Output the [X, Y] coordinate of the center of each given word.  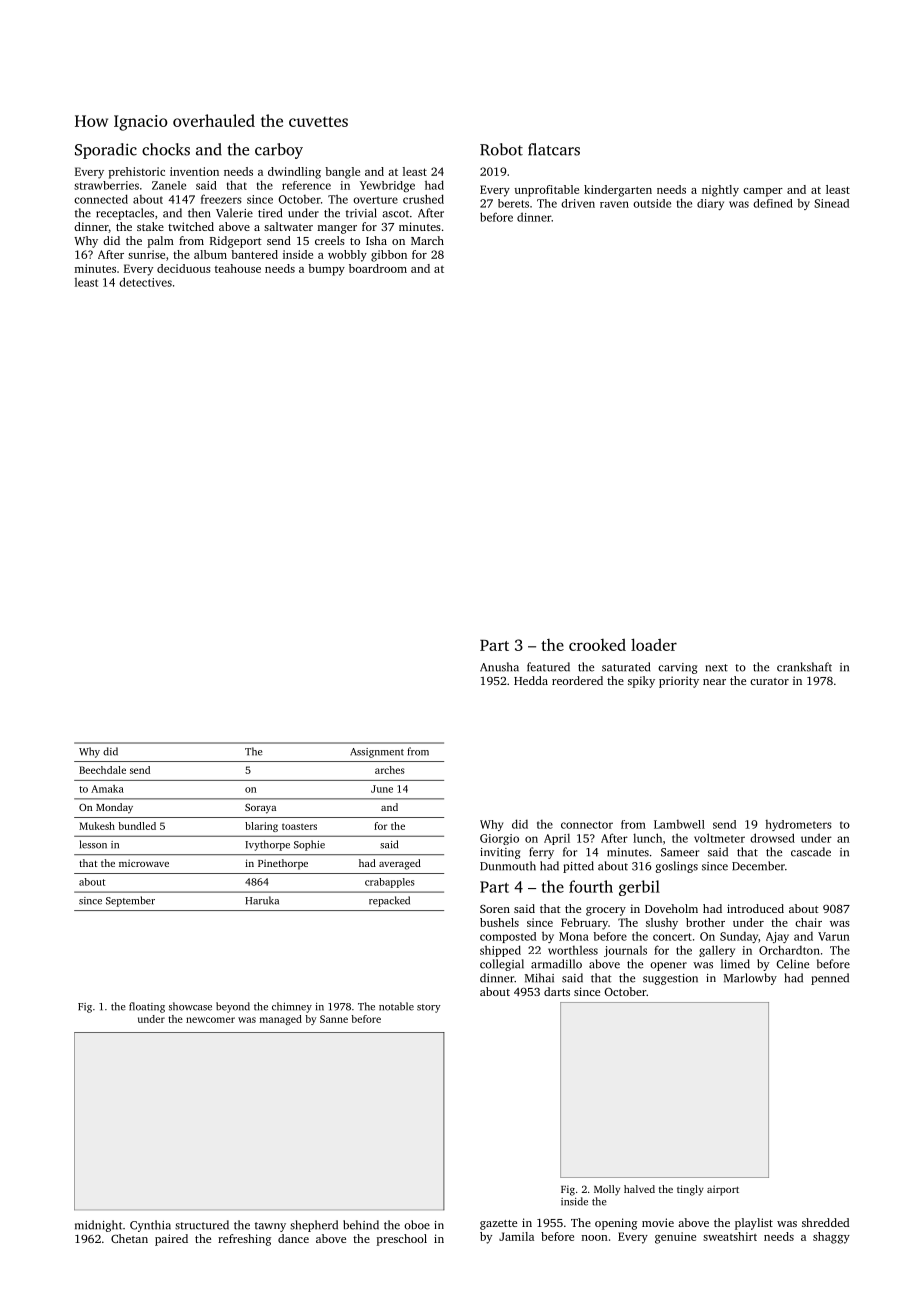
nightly [720, 191]
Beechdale [102, 770]
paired [171, 1240]
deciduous [184, 268]
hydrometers [798, 825]
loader [654, 644]
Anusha [499, 667]
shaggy [831, 1238]
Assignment [377, 753]
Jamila [516, 1236]
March [427, 240]
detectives [145, 282]
